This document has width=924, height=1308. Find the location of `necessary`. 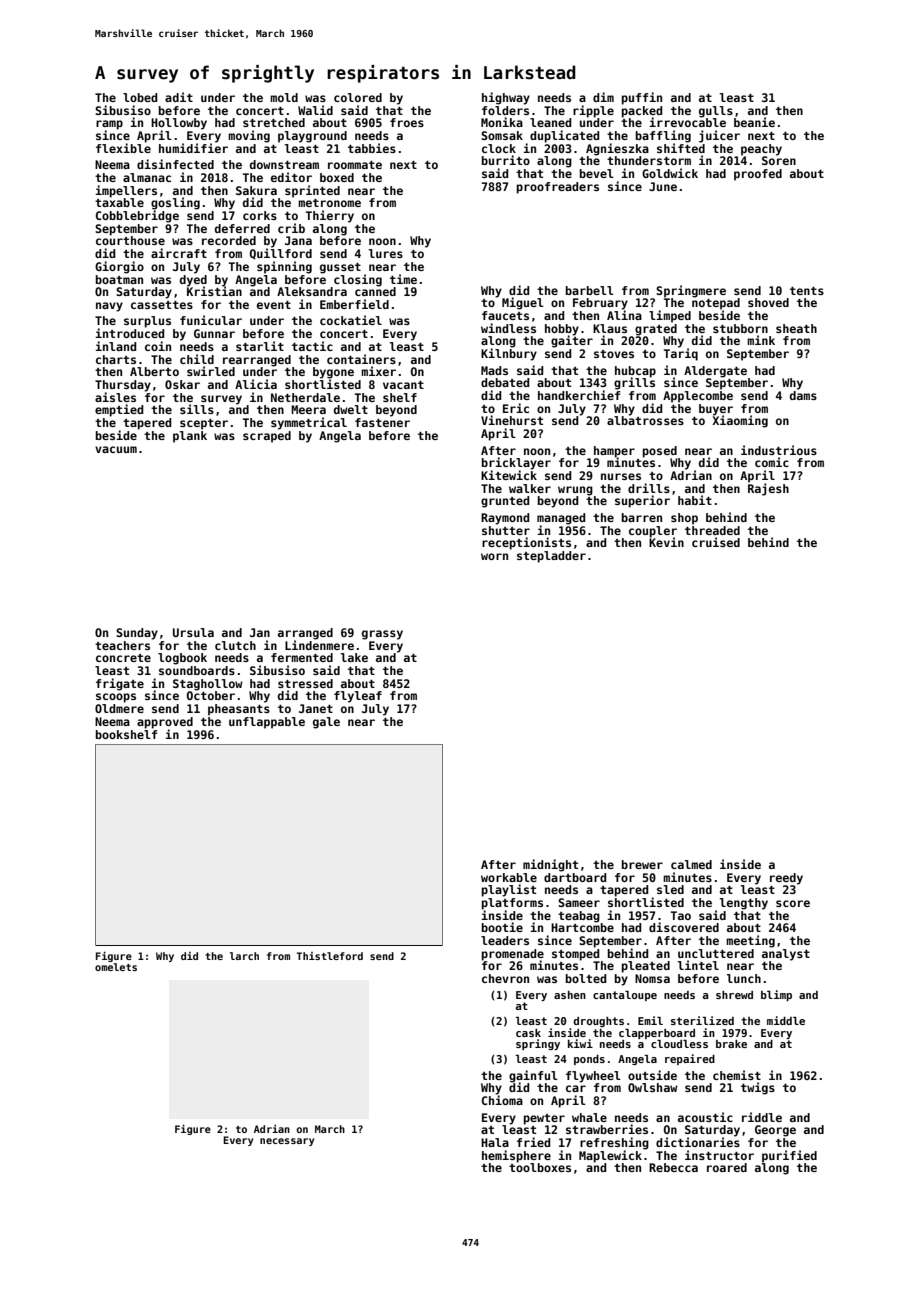

necessary is located at coordinates (287, 1142).
